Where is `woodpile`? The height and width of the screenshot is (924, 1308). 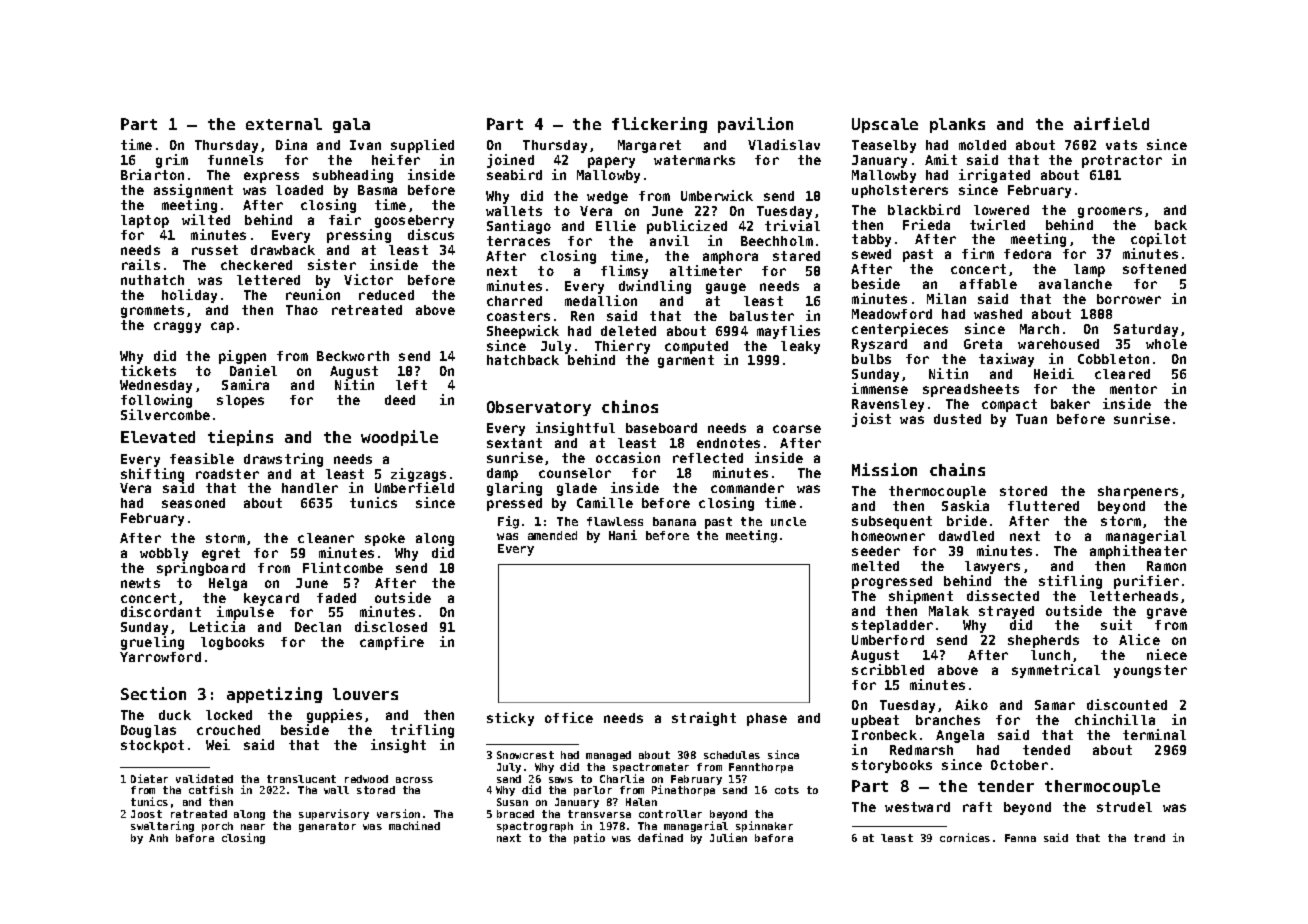 woodpile is located at coordinates (399, 438).
